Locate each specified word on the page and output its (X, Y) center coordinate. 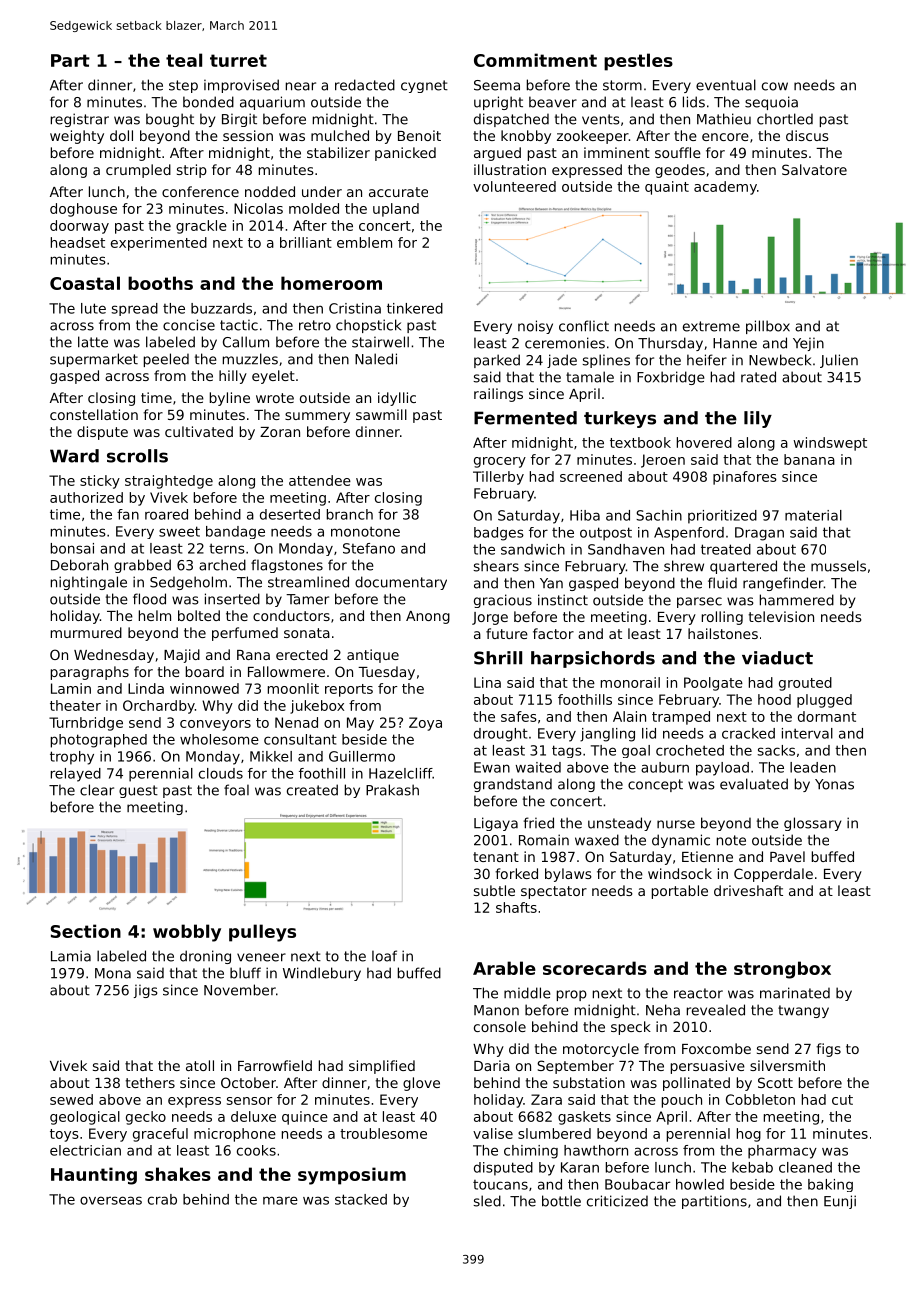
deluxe (253, 1116)
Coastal (85, 283)
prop (572, 995)
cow (775, 86)
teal (184, 60)
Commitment (535, 60)
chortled (785, 119)
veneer (261, 957)
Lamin (71, 688)
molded (314, 208)
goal (636, 751)
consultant (300, 739)
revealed (716, 1010)
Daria (492, 1065)
